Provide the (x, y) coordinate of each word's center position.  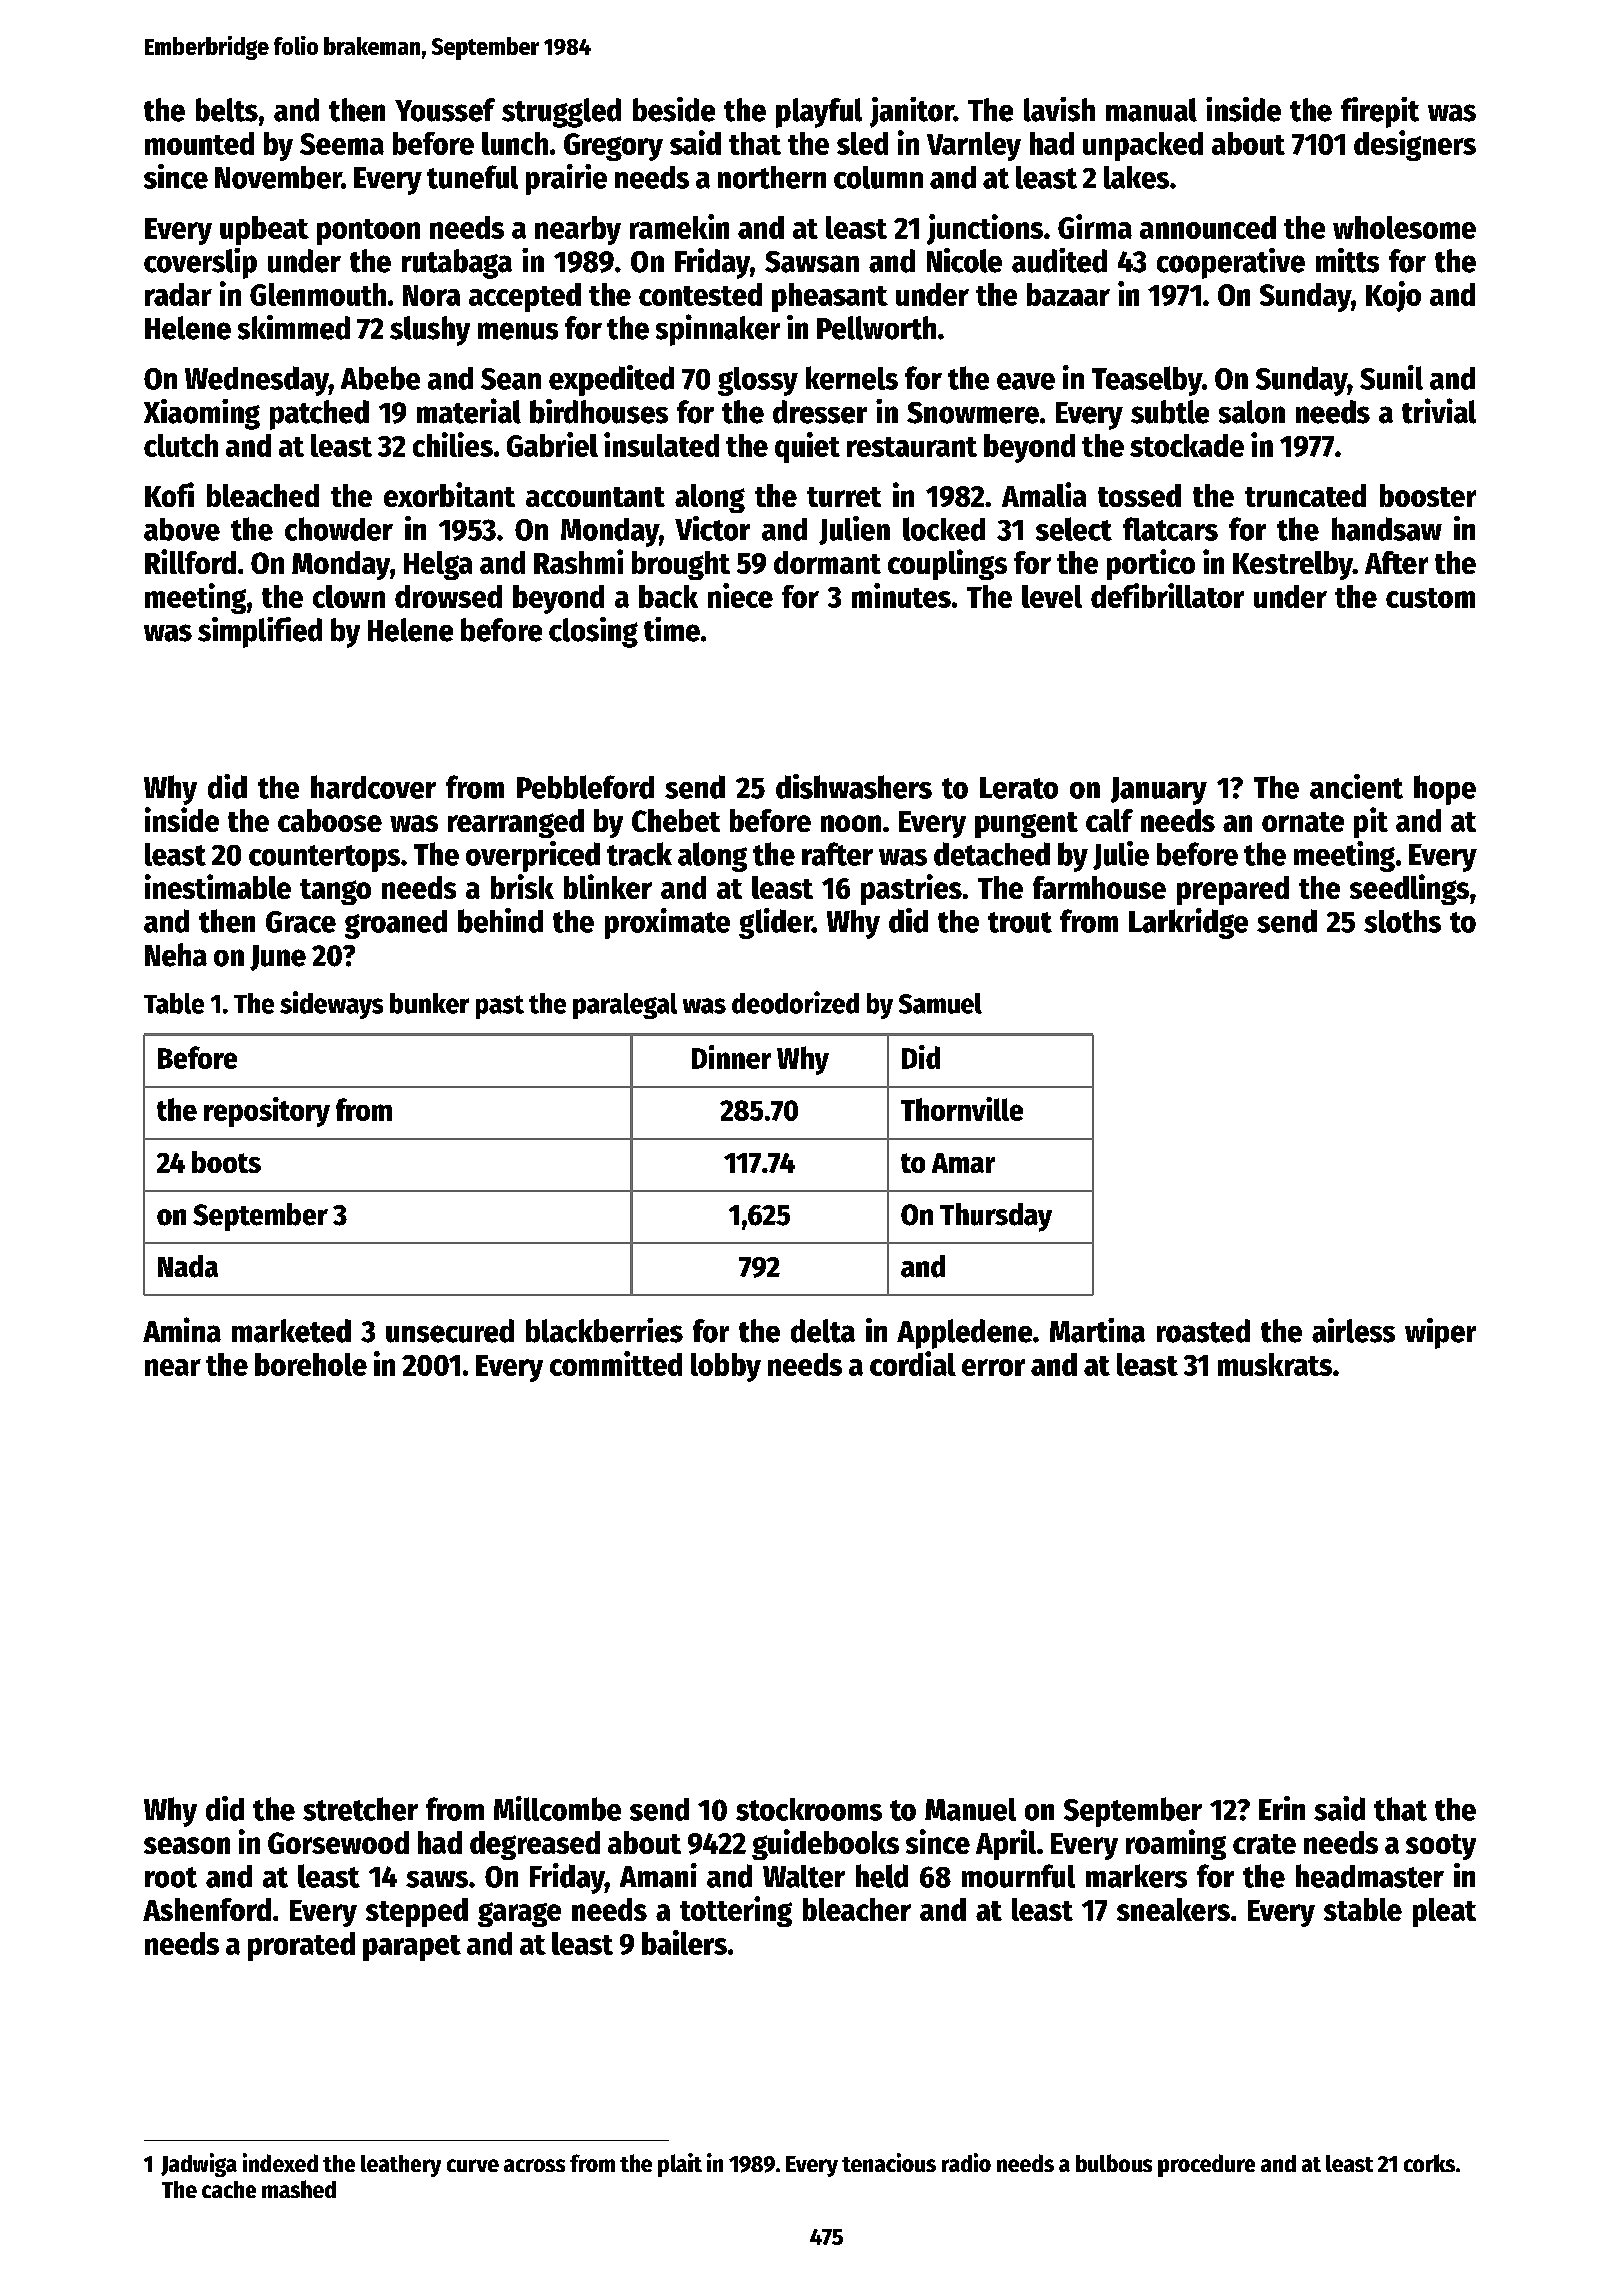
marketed (291, 1331)
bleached (263, 495)
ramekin (679, 226)
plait (680, 2165)
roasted (1203, 1331)
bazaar (1068, 294)
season (187, 1845)
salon (1252, 412)
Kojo (1393, 296)
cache (229, 2189)
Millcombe (557, 1808)
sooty (1441, 1847)
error (993, 1367)
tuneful (472, 177)
